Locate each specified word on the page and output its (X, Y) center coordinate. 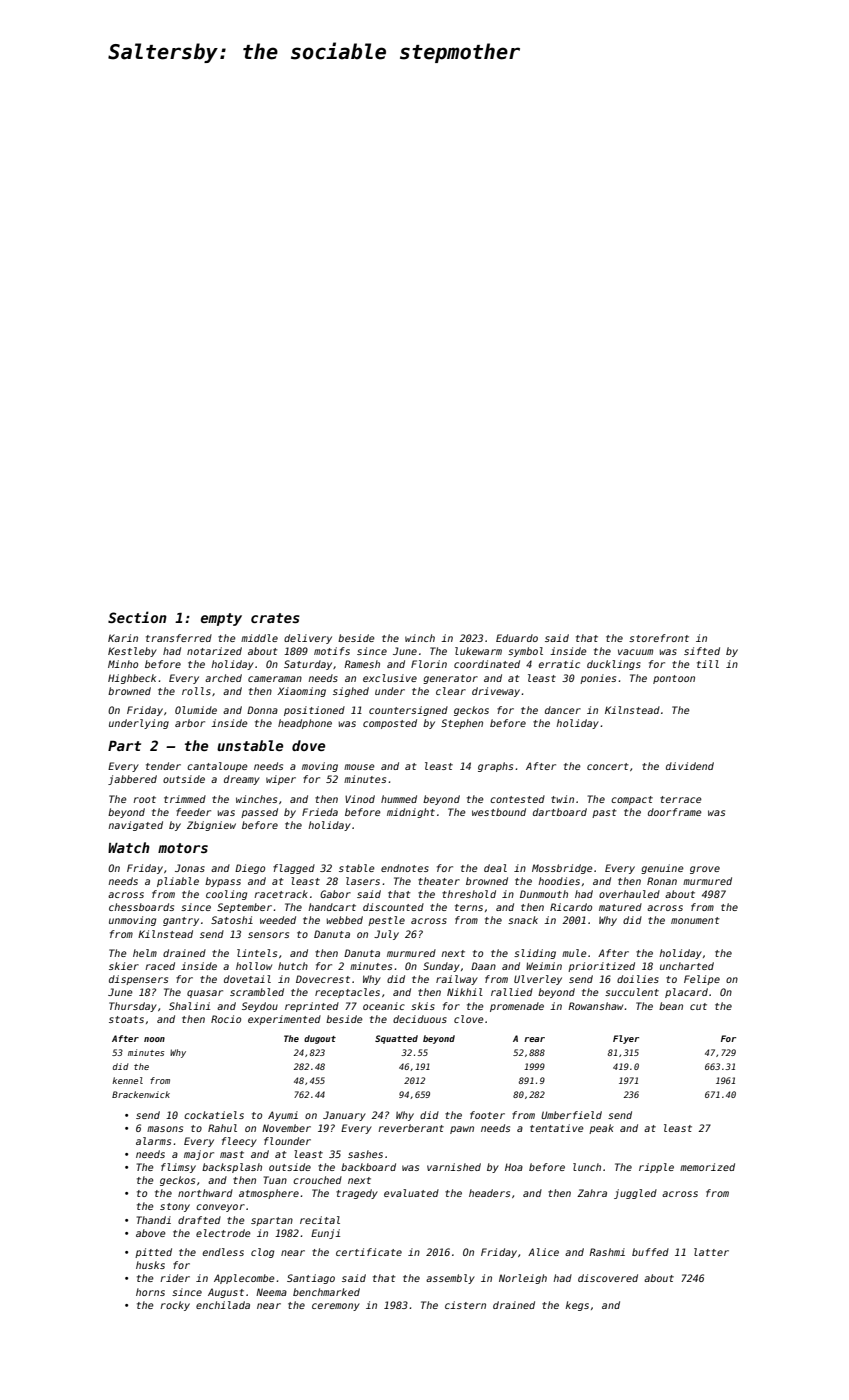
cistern (465, 1305)
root (144, 799)
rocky (175, 1306)
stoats (126, 1019)
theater (439, 881)
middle (259, 638)
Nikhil (465, 992)
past (604, 813)
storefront (659, 638)
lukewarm (478, 651)
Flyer (626, 1039)
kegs (577, 1306)
